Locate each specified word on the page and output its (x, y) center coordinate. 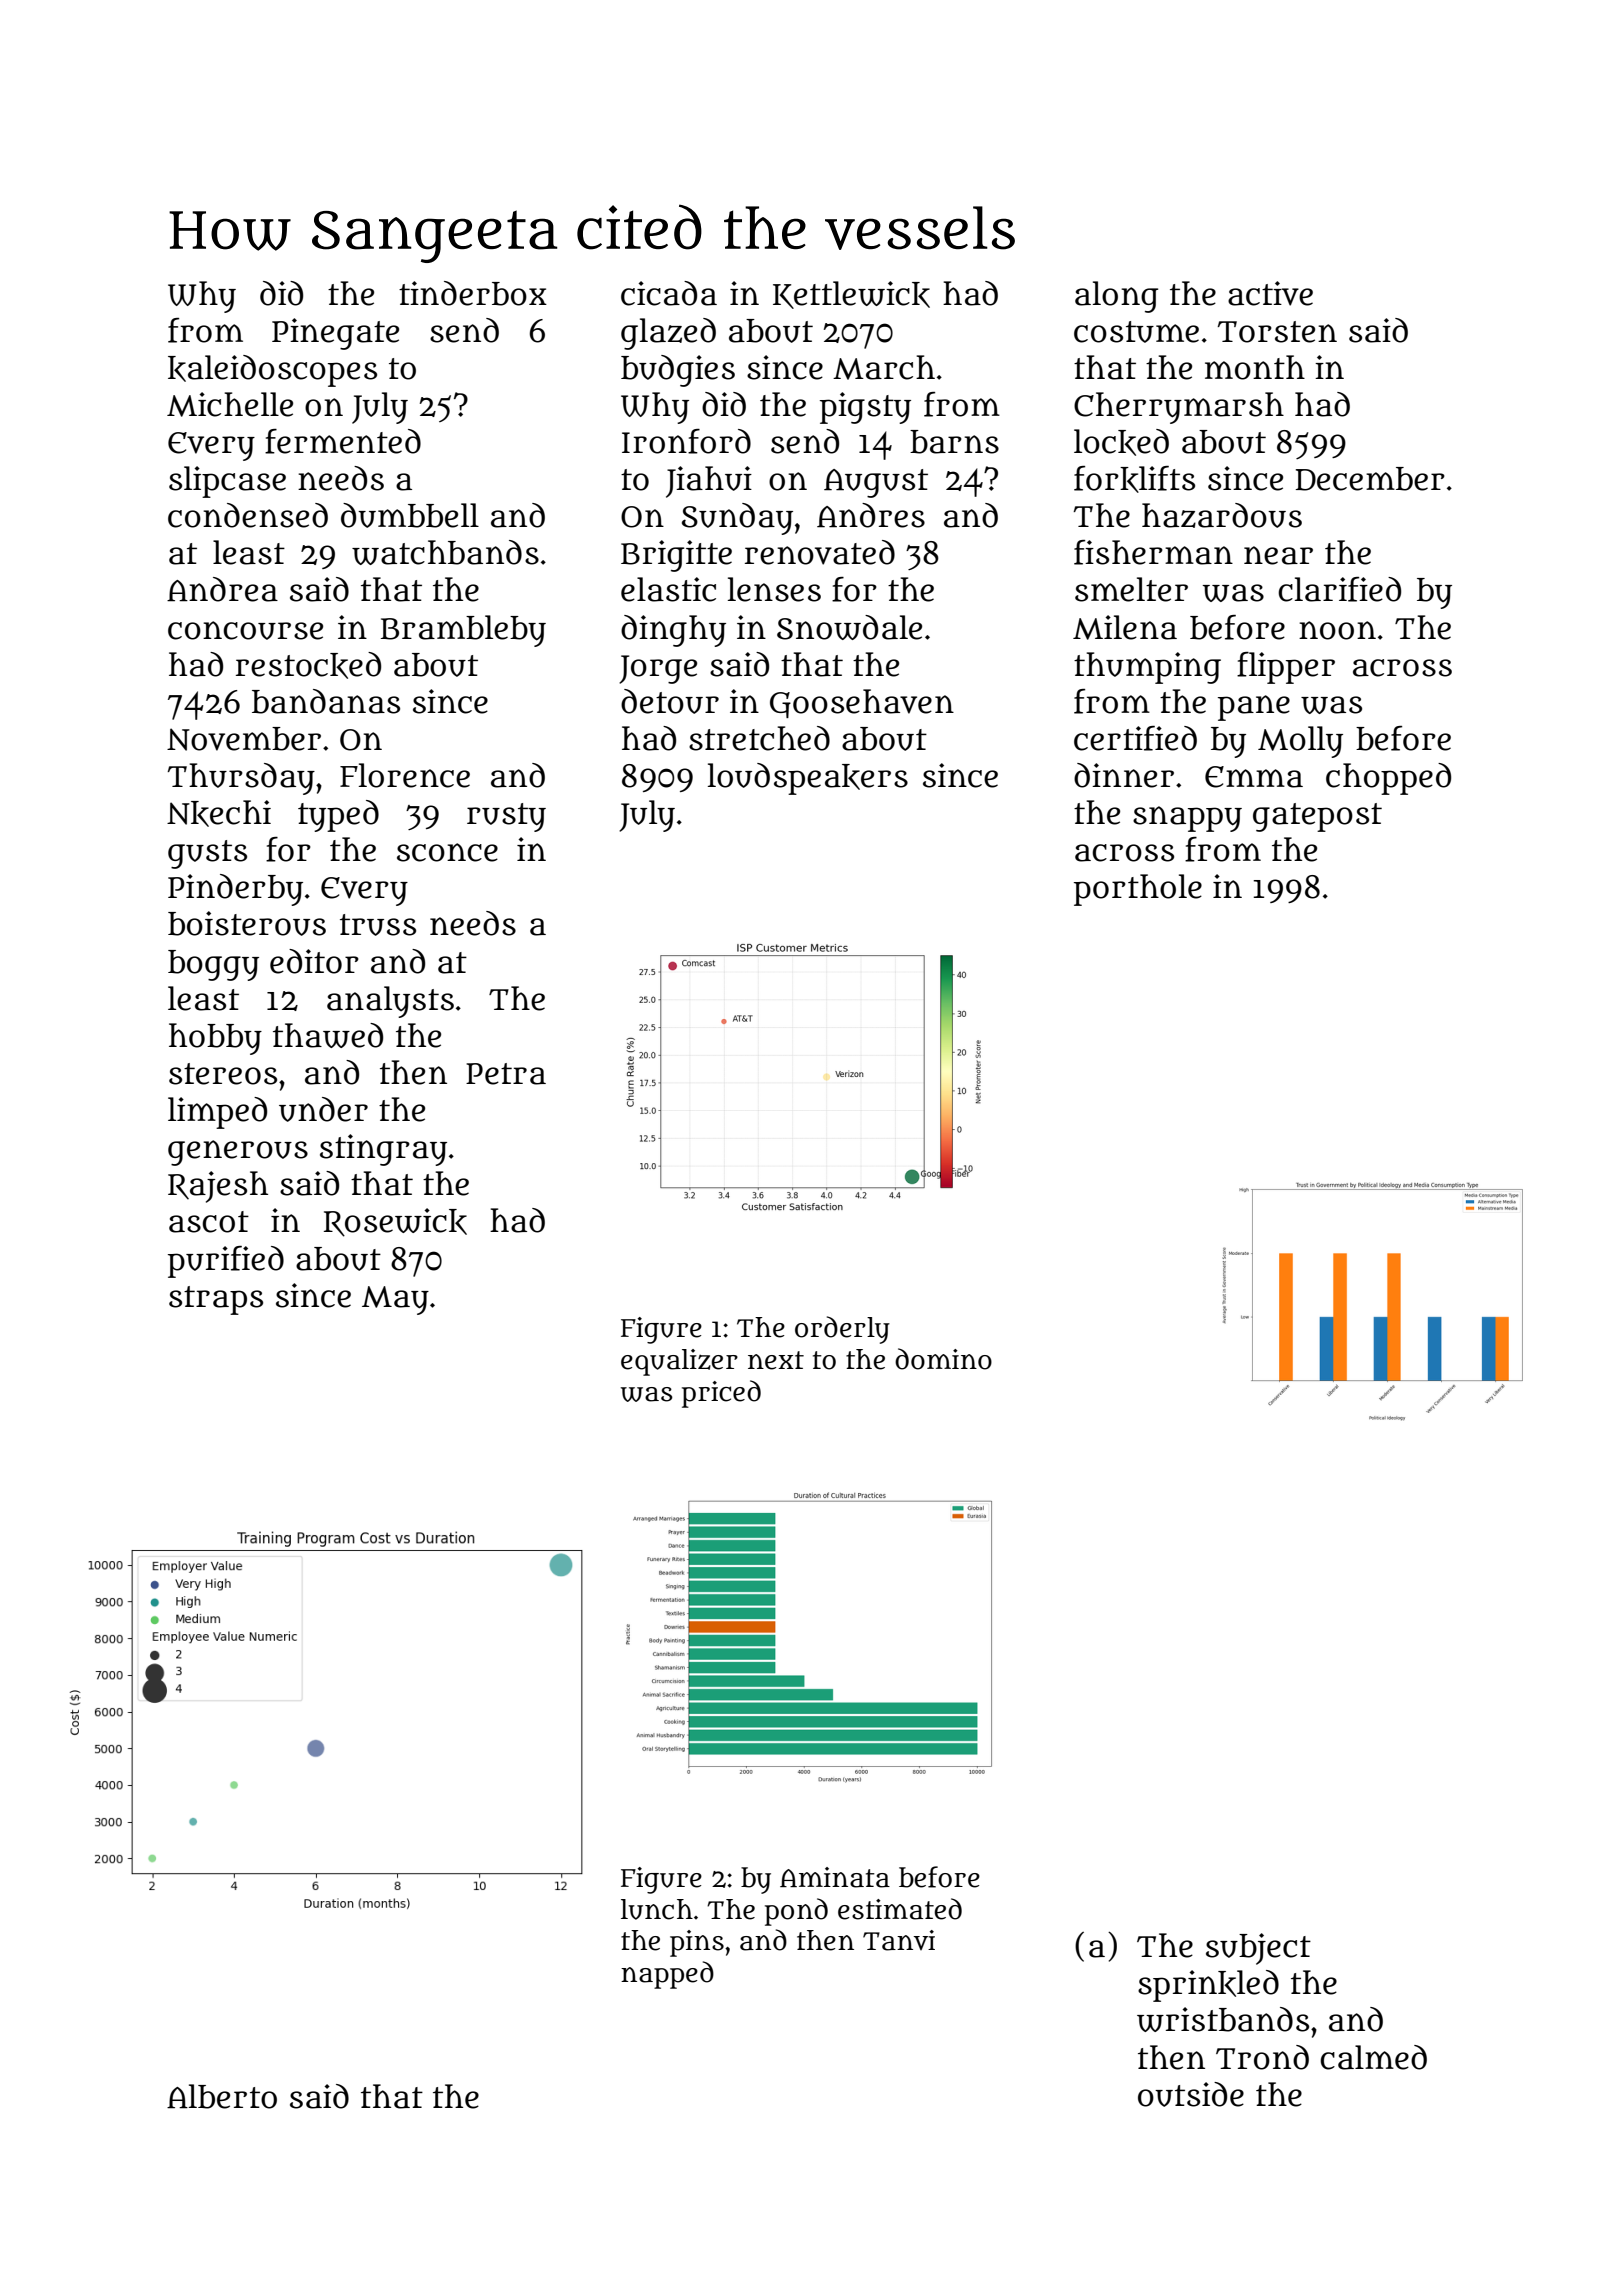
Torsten (1277, 332)
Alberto (222, 2096)
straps (216, 1300)
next (776, 1360)
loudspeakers (808, 779)
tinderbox (473, 293)
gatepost (1317, 817)
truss (378, 925)
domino (943, 1359)
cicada (669, 293)
